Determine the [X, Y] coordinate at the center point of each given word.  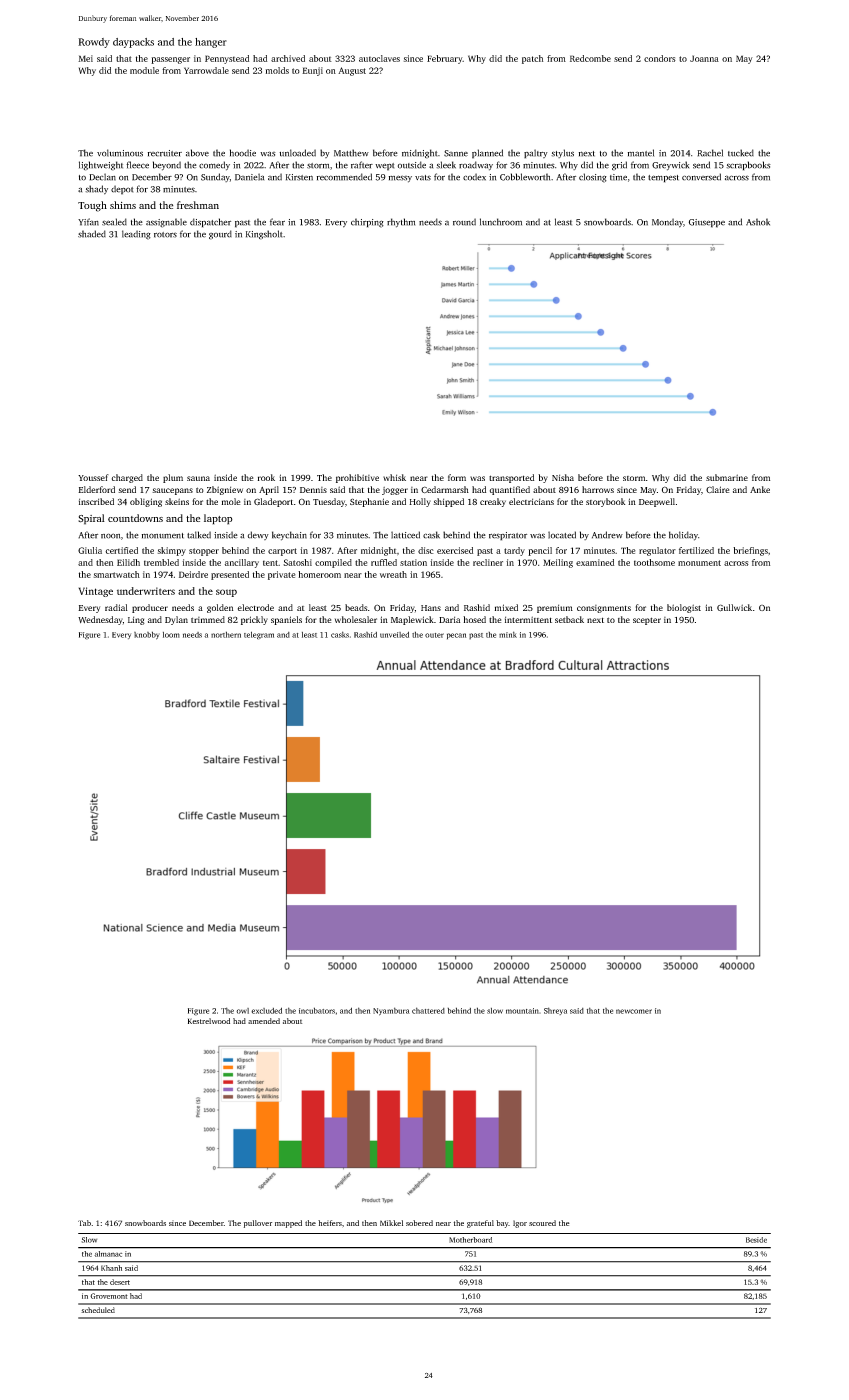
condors [660, 58]
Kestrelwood [209, 1021]
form [457, 477]
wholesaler [356, 619]
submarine [727, 477]
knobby [147, 635]
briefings [750, 551]
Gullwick [734, 608]
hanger [211, 43]
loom [171, 635]
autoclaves [379, 58]
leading [136, 235]
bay [502, 1224]
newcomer [634, 1011]
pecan [456, 636]
